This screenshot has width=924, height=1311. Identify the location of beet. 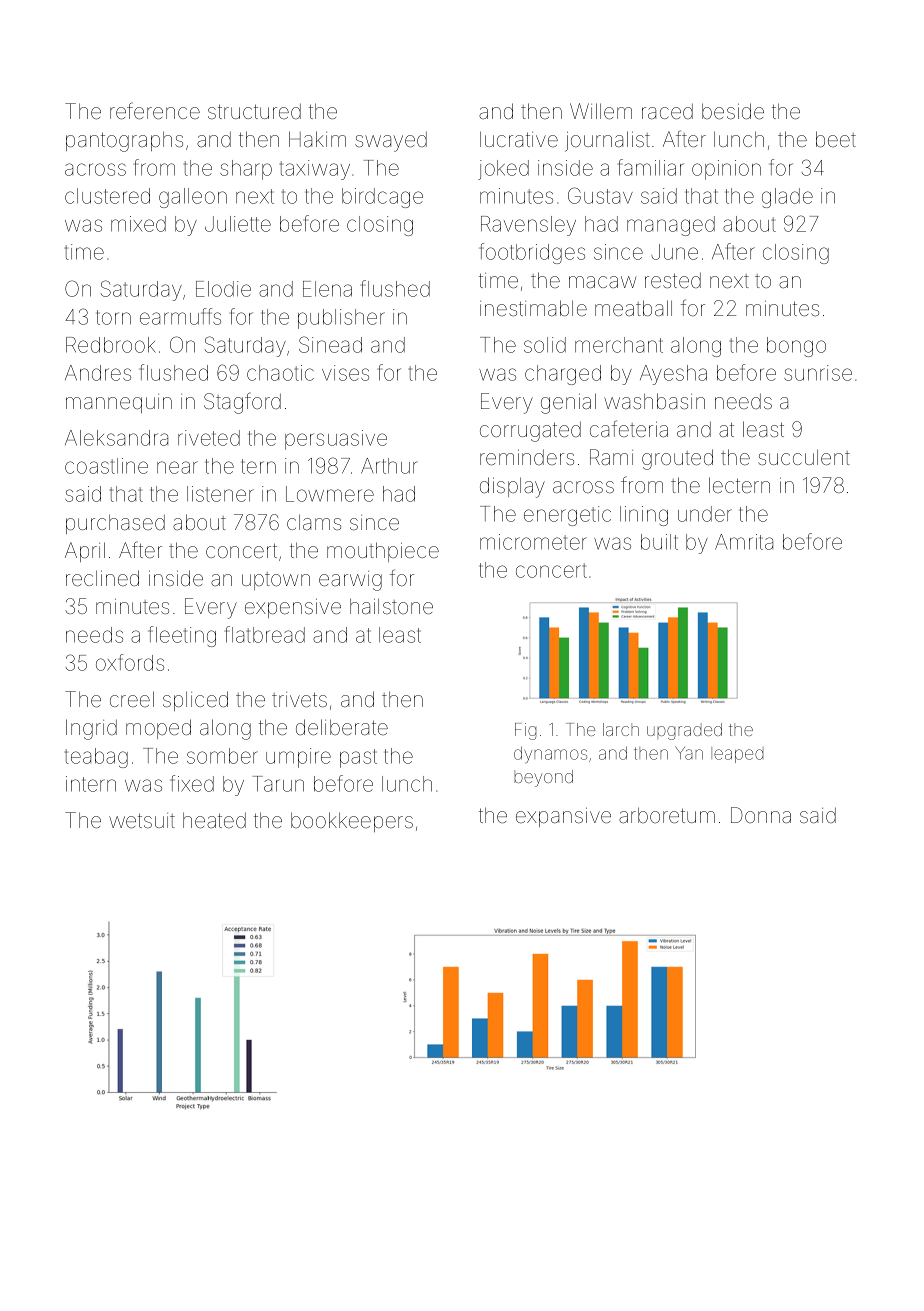
(836, 139).
